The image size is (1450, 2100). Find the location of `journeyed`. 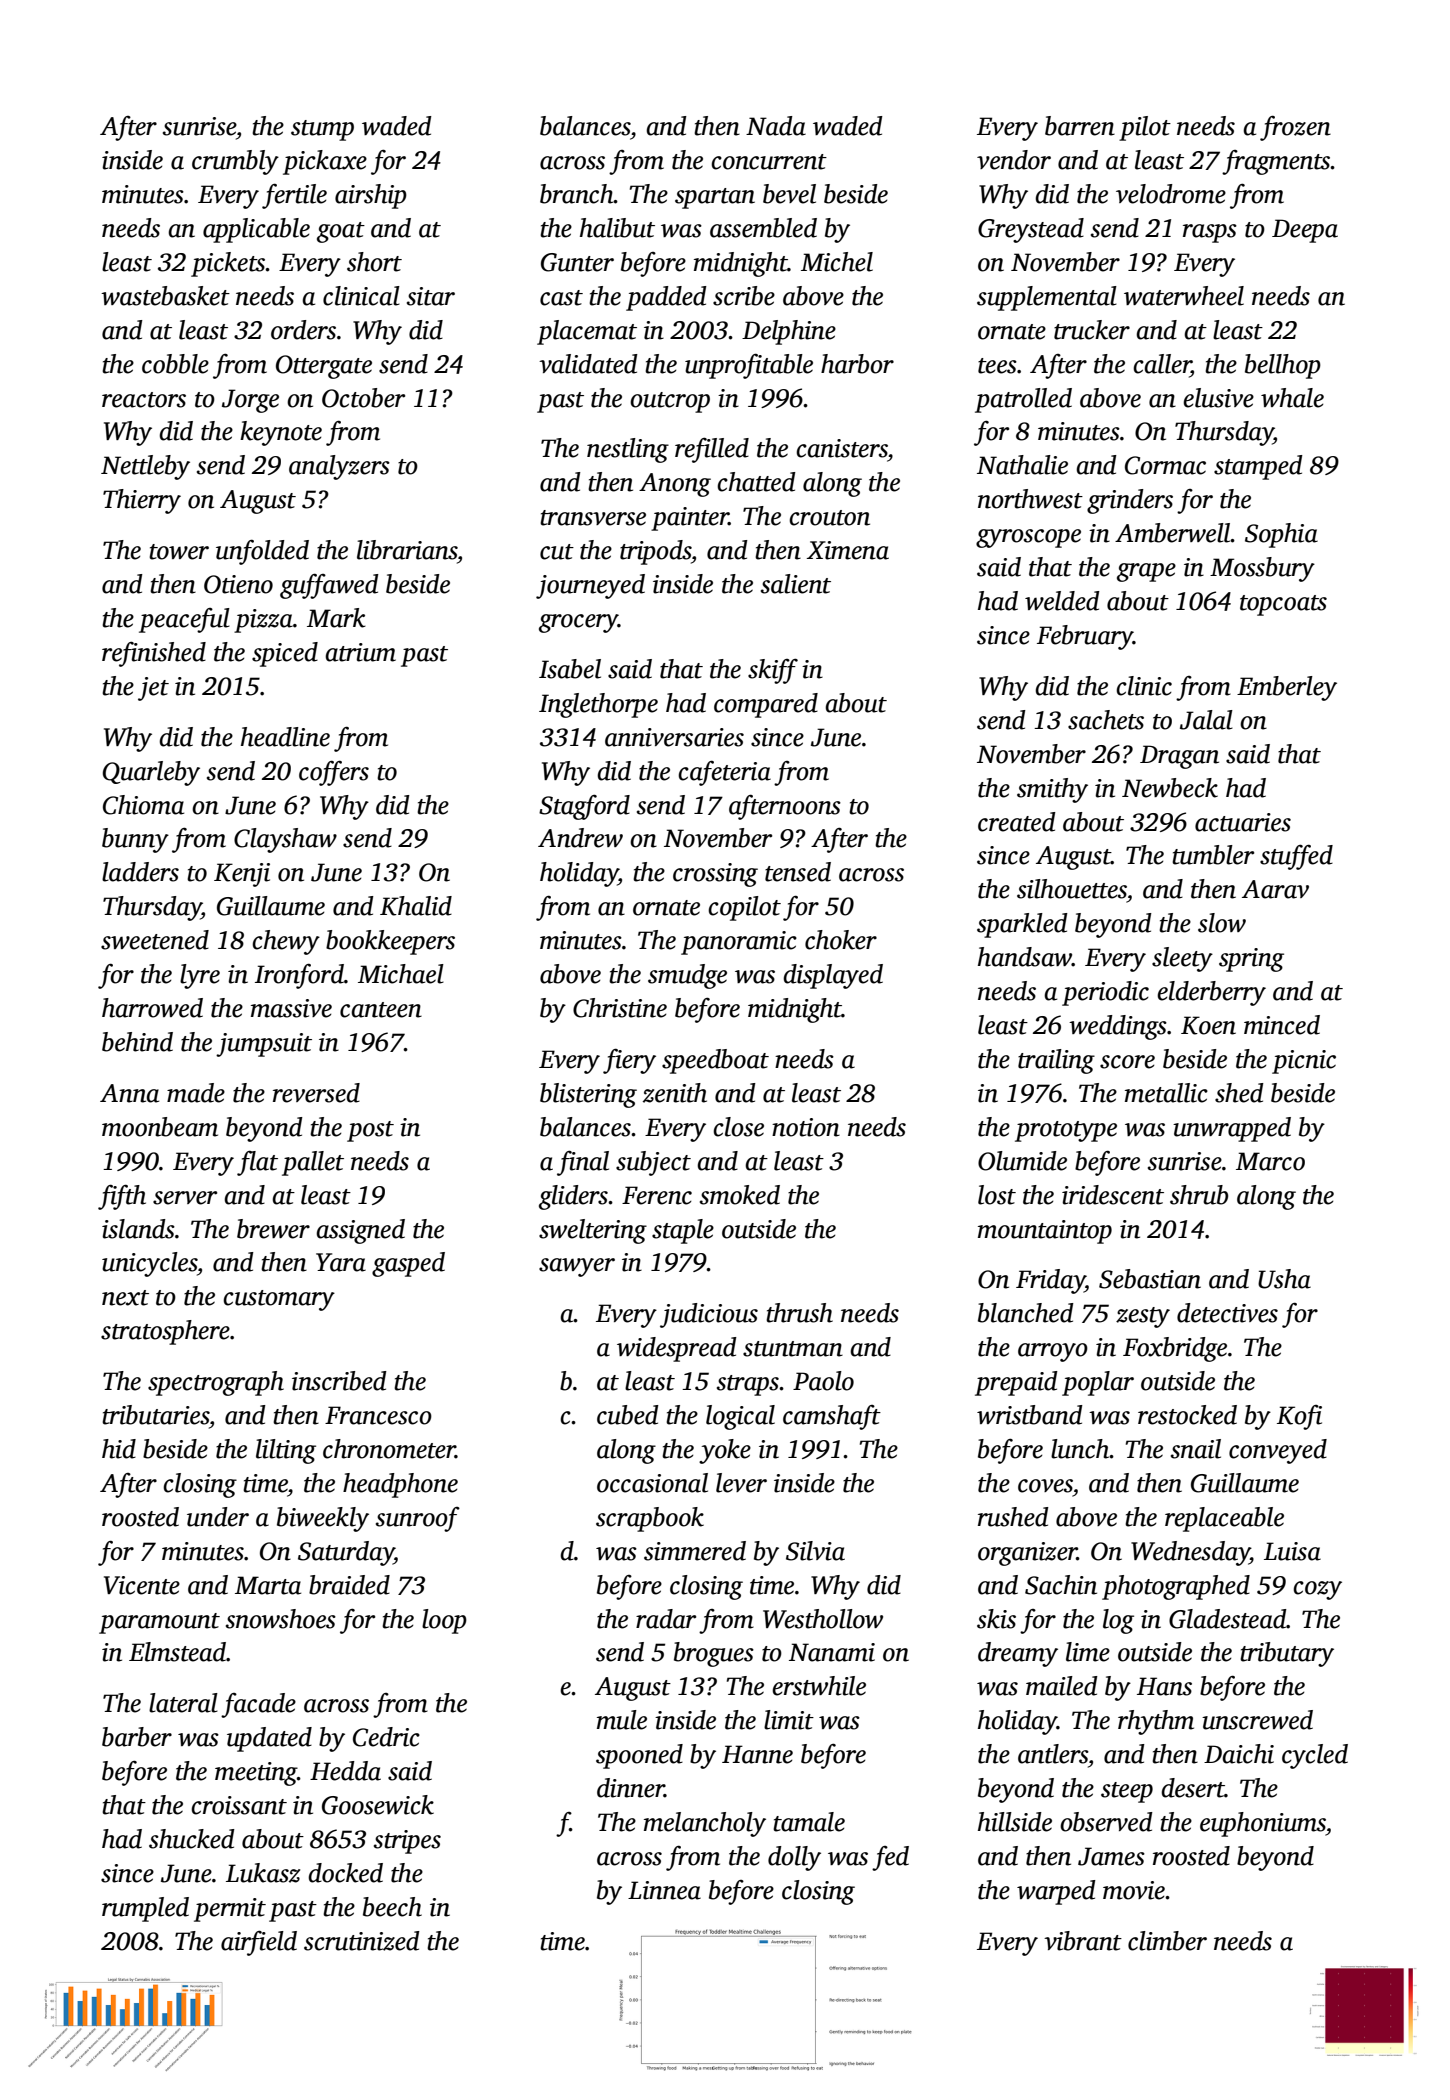

journeyed is located at coordinates (590, 586).
